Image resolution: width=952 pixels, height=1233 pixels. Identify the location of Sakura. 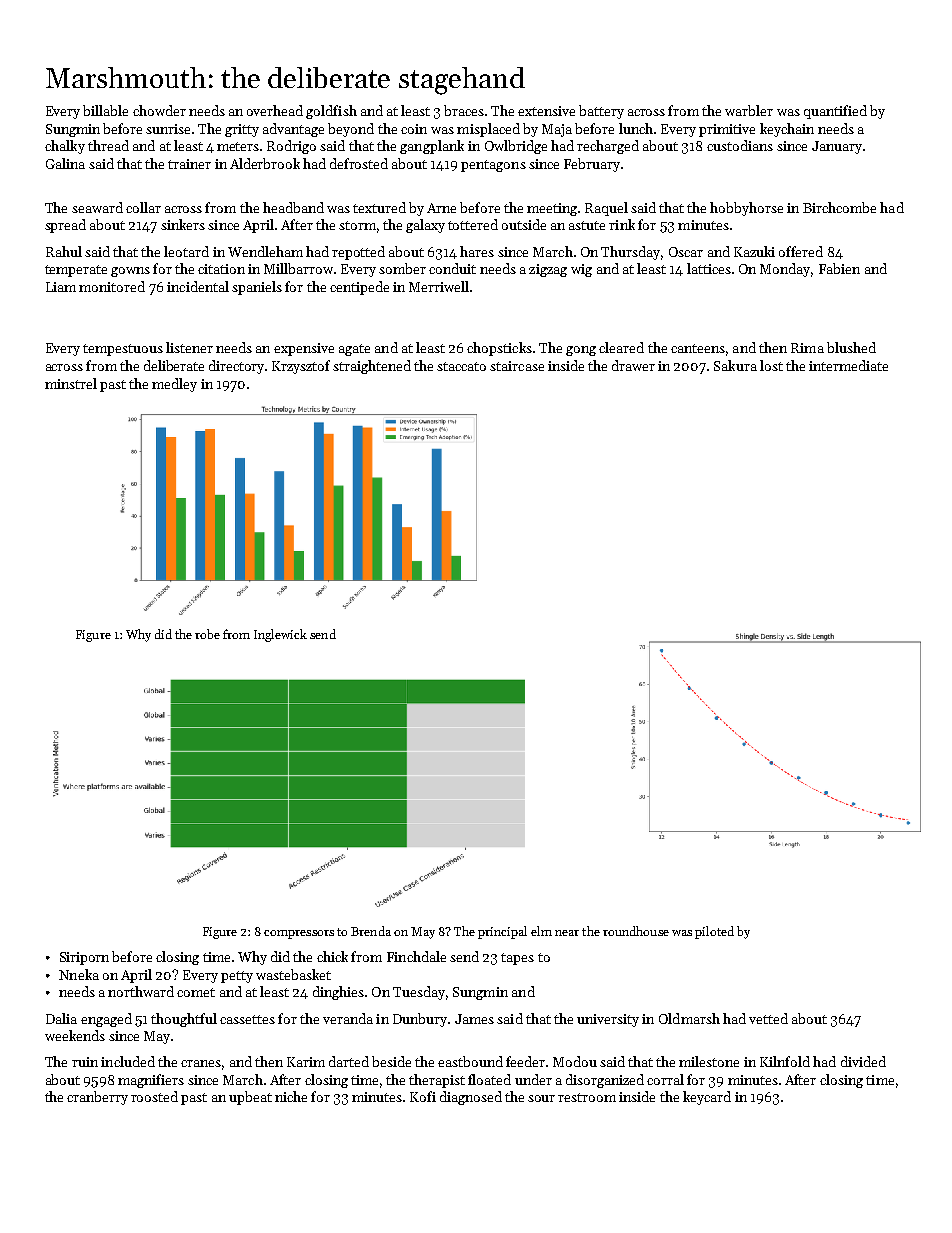
(735, 365).
